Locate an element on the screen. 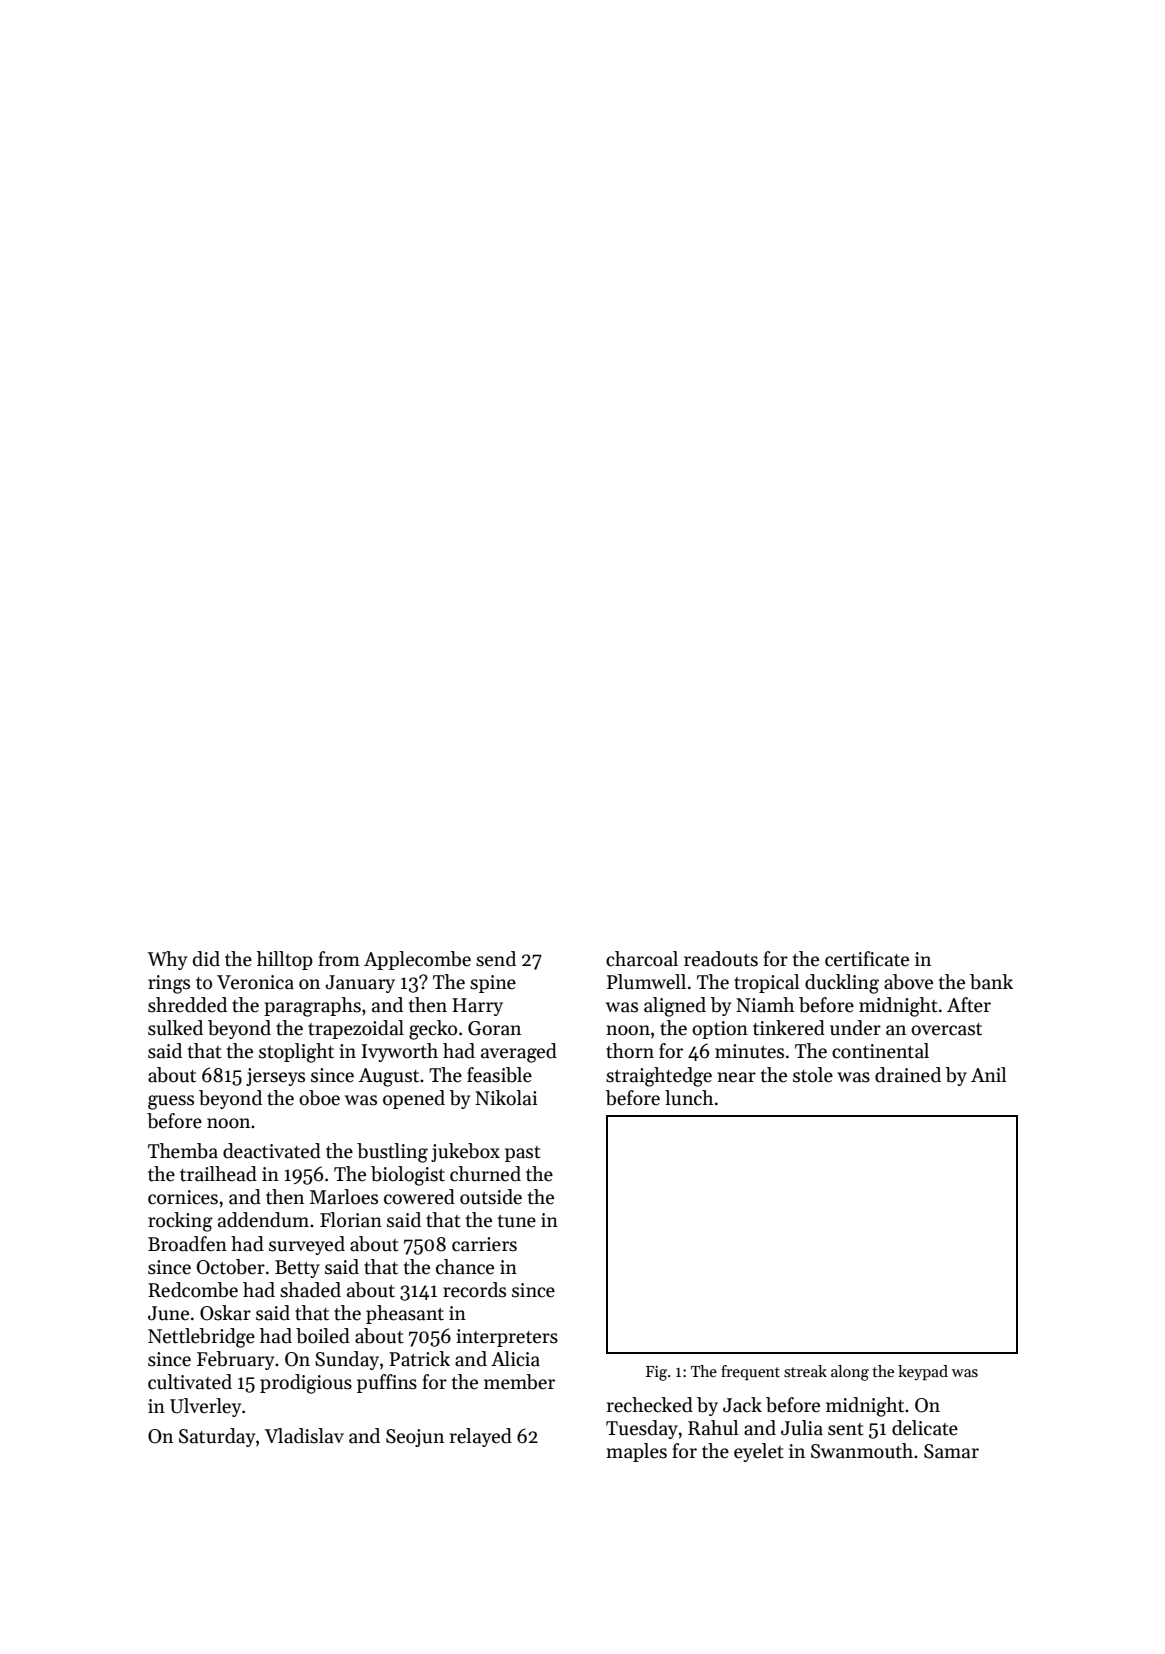 The image size is (1165, 1654). duckling is located at coordinates (842, 984).
